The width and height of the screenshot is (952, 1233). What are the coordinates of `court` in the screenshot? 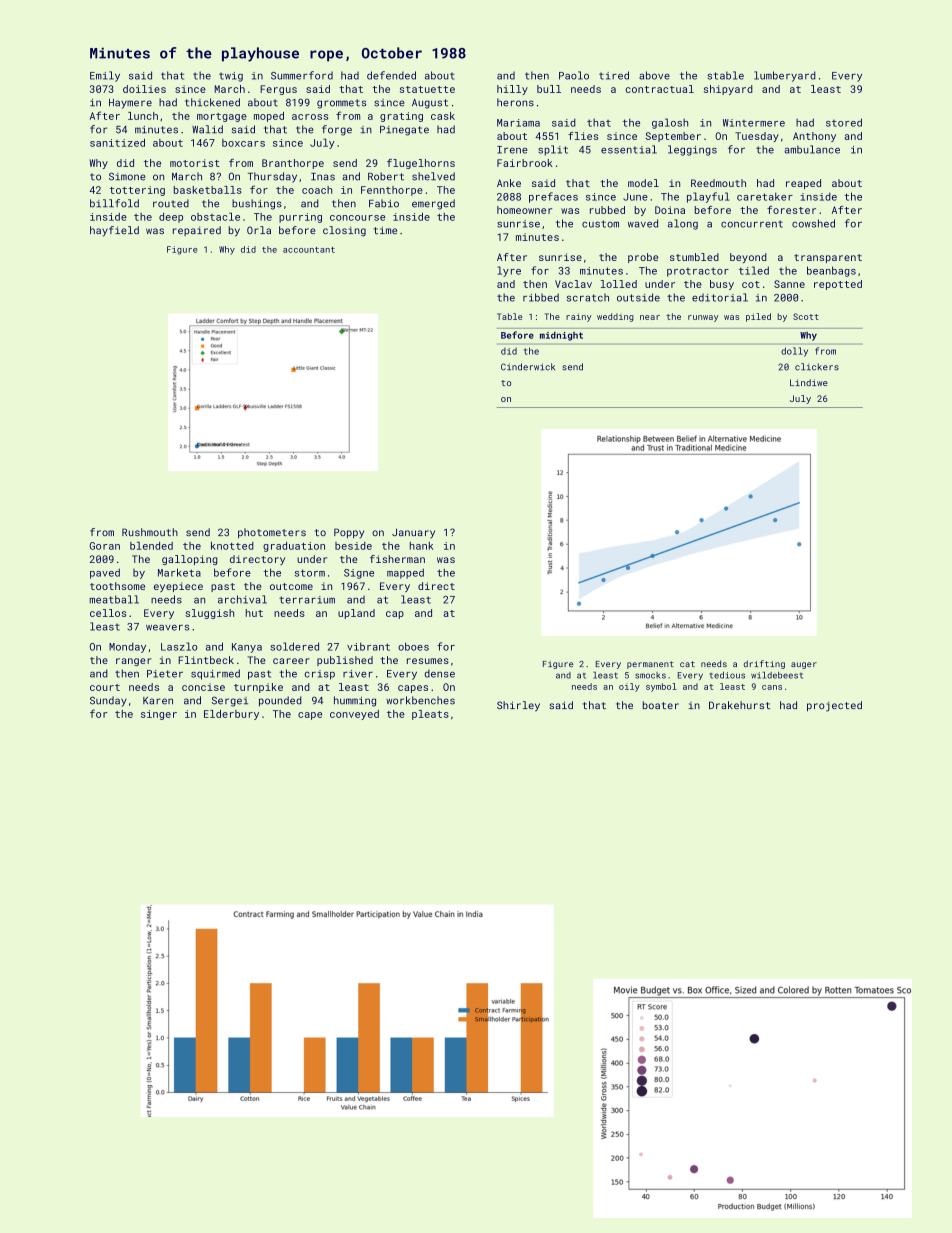 It's located at (105, 687).
